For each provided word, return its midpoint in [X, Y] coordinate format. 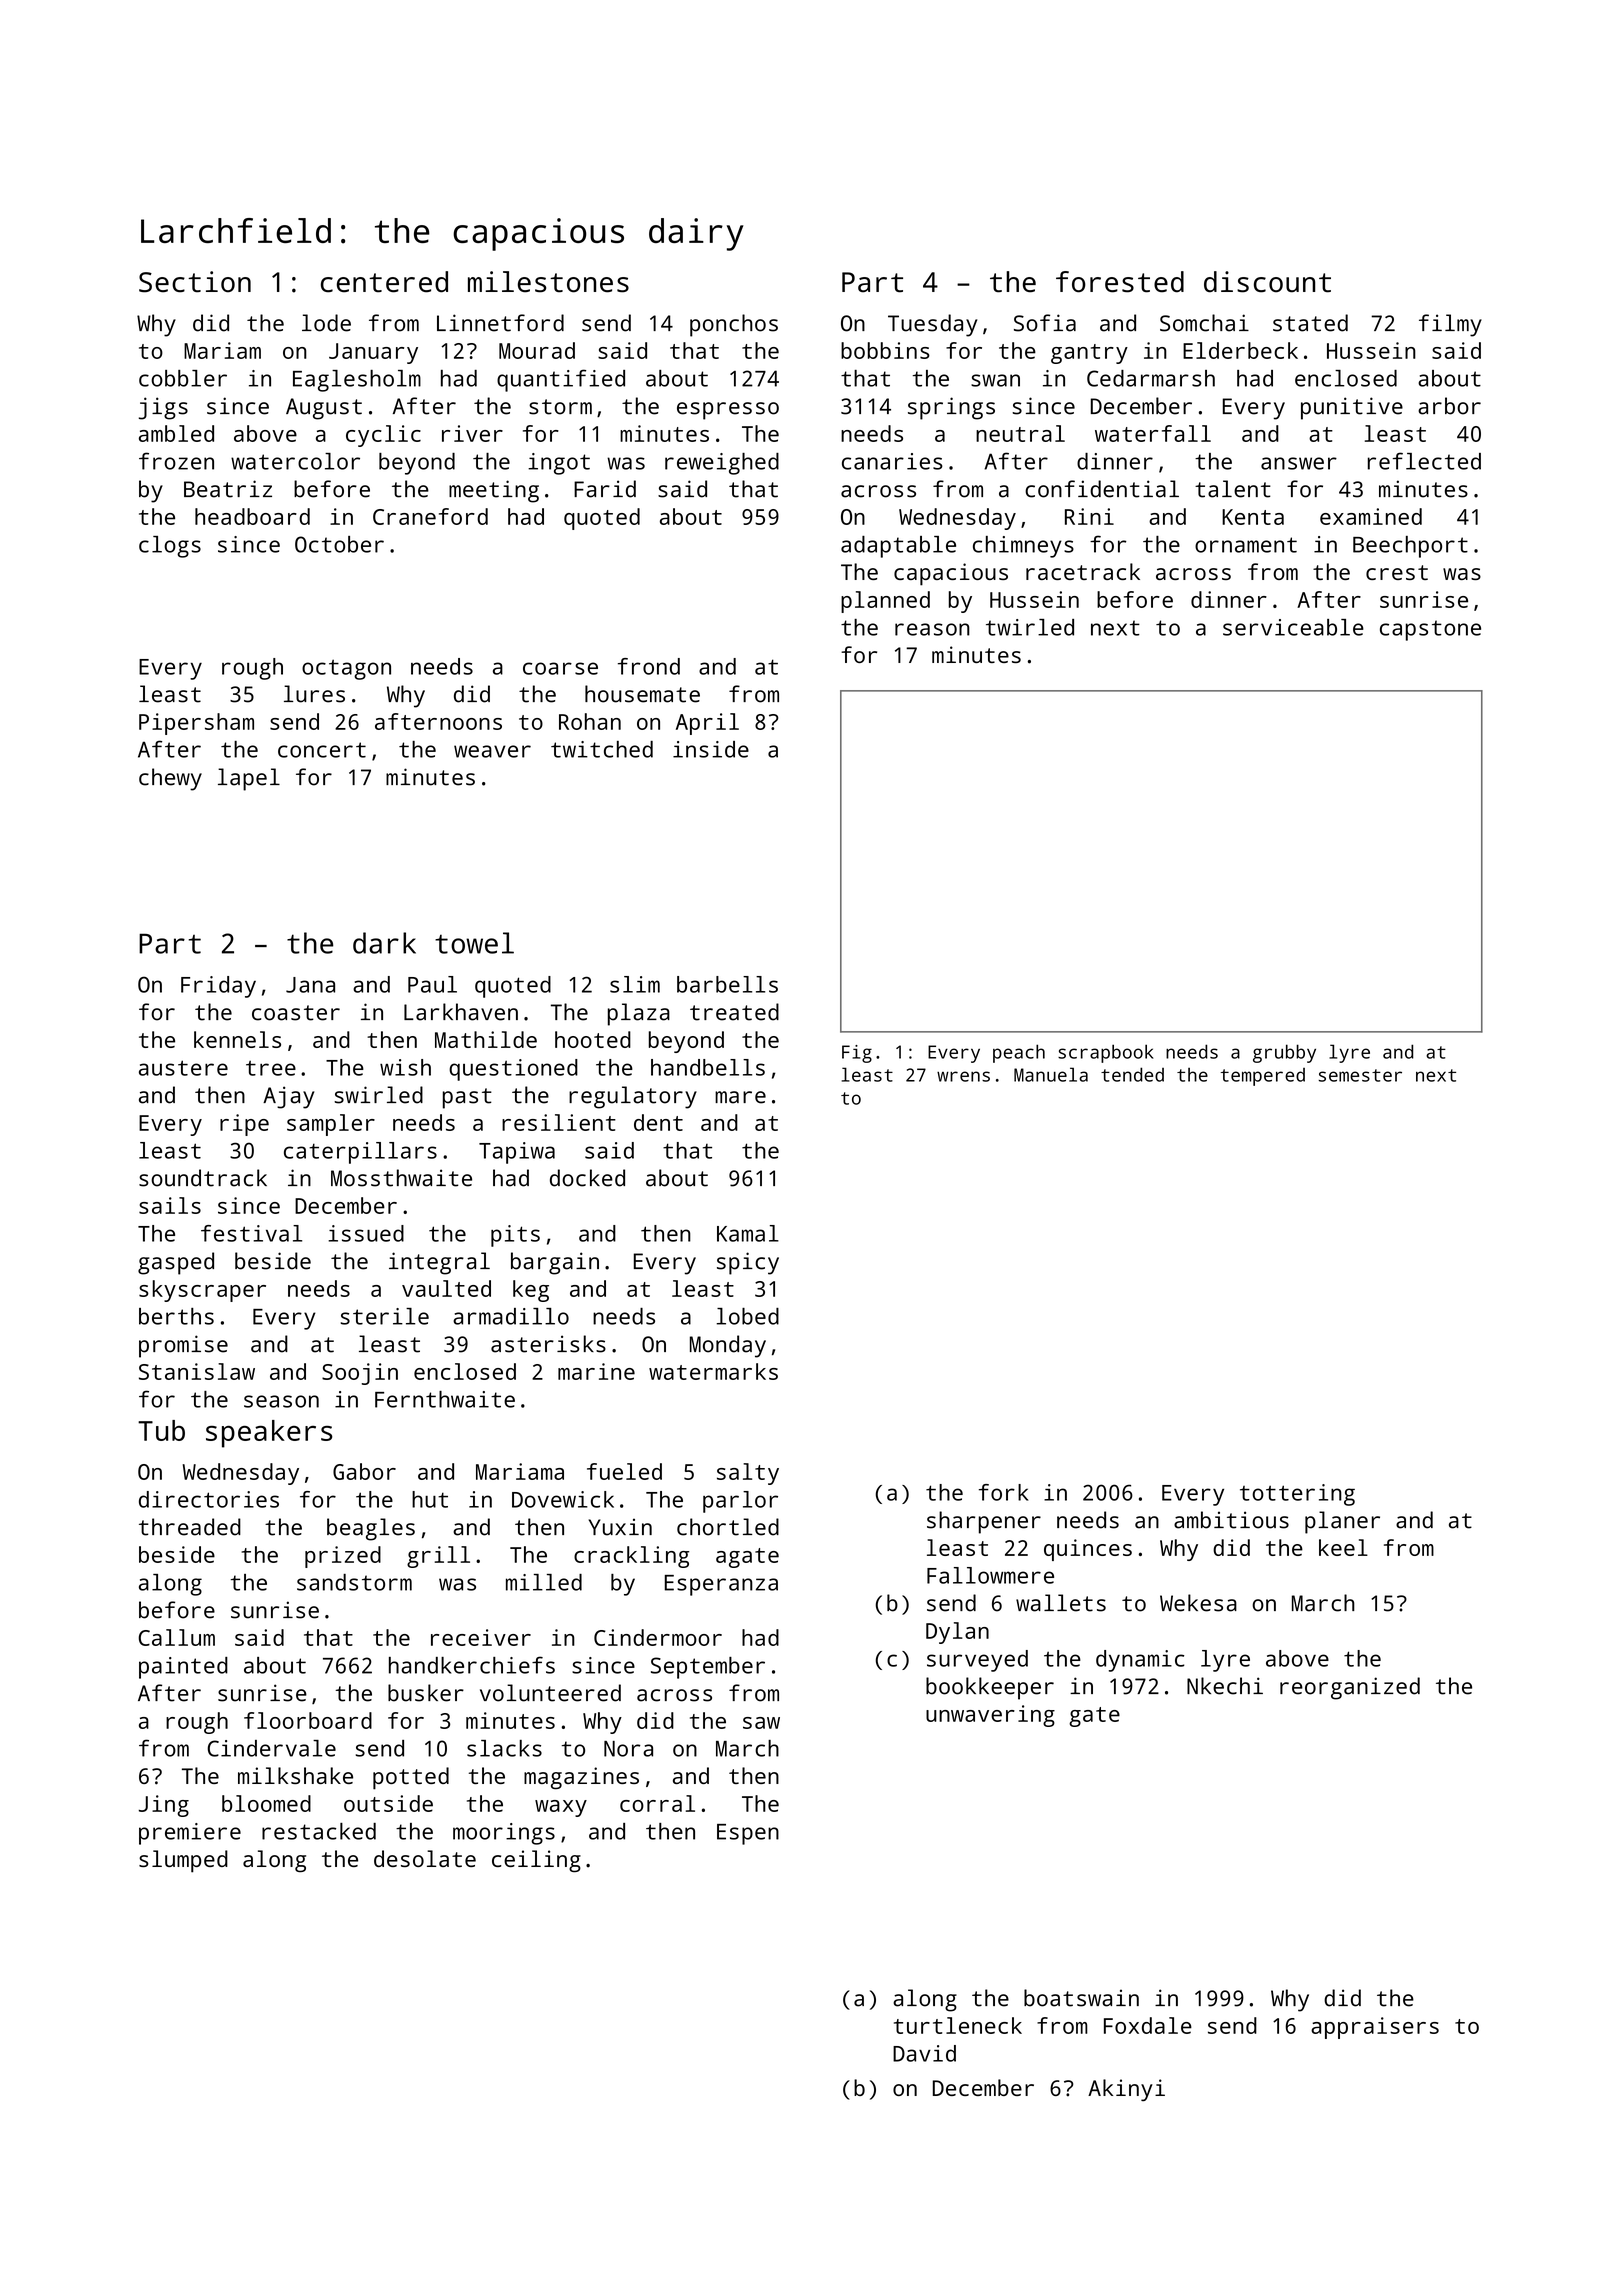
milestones [548, 282]
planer [1342, 1522]
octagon [346, 669]
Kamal [748, 1233]
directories [209, 1499]
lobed [747, 1316]
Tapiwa [517, 1153]
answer [1299, 463]
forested [1120, 282]
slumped [183, 1861]
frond [649, 666]
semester [1360, 1075]
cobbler [183, 378]
